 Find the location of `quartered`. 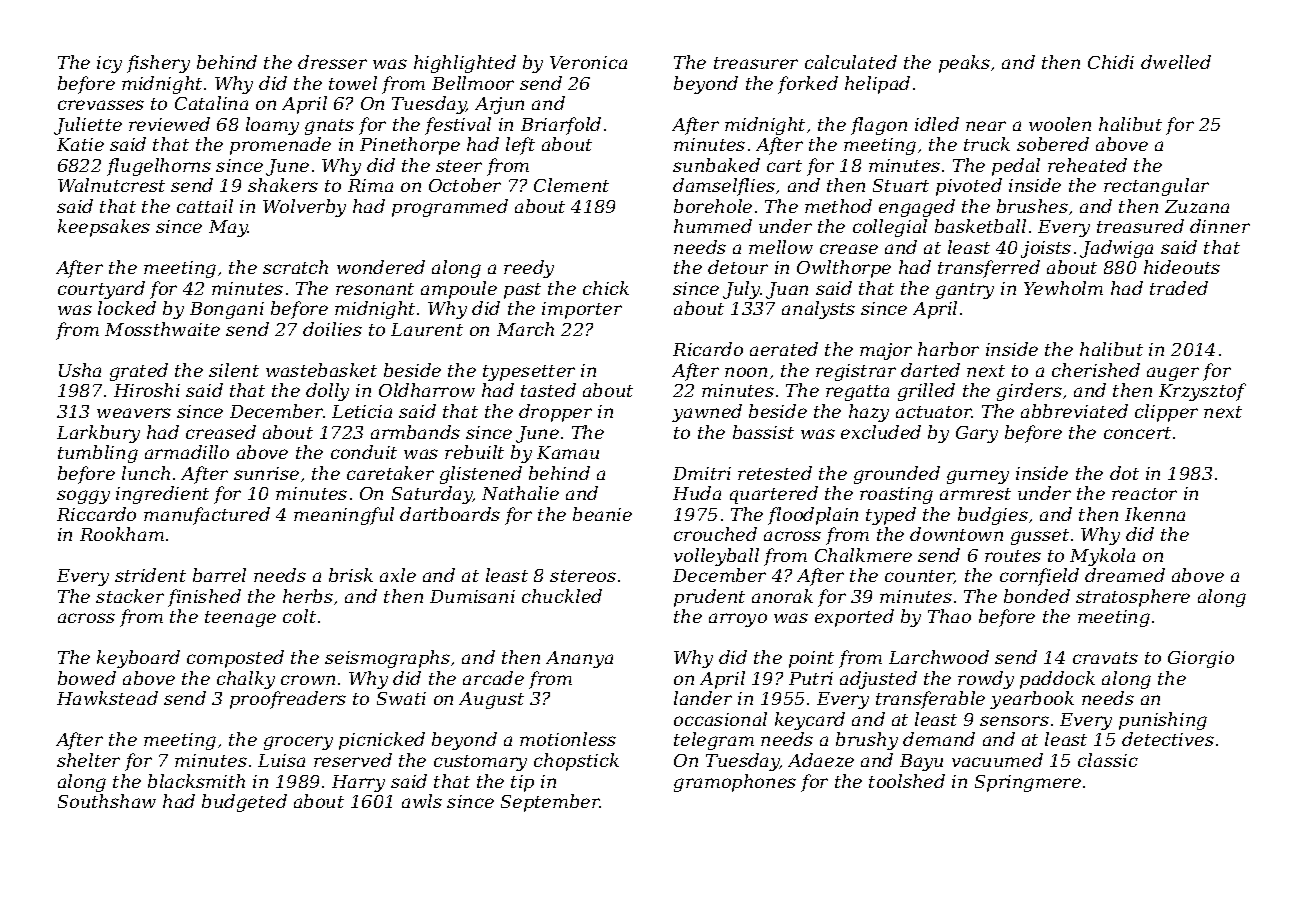

quartered is located at coordinates (774, 495).
